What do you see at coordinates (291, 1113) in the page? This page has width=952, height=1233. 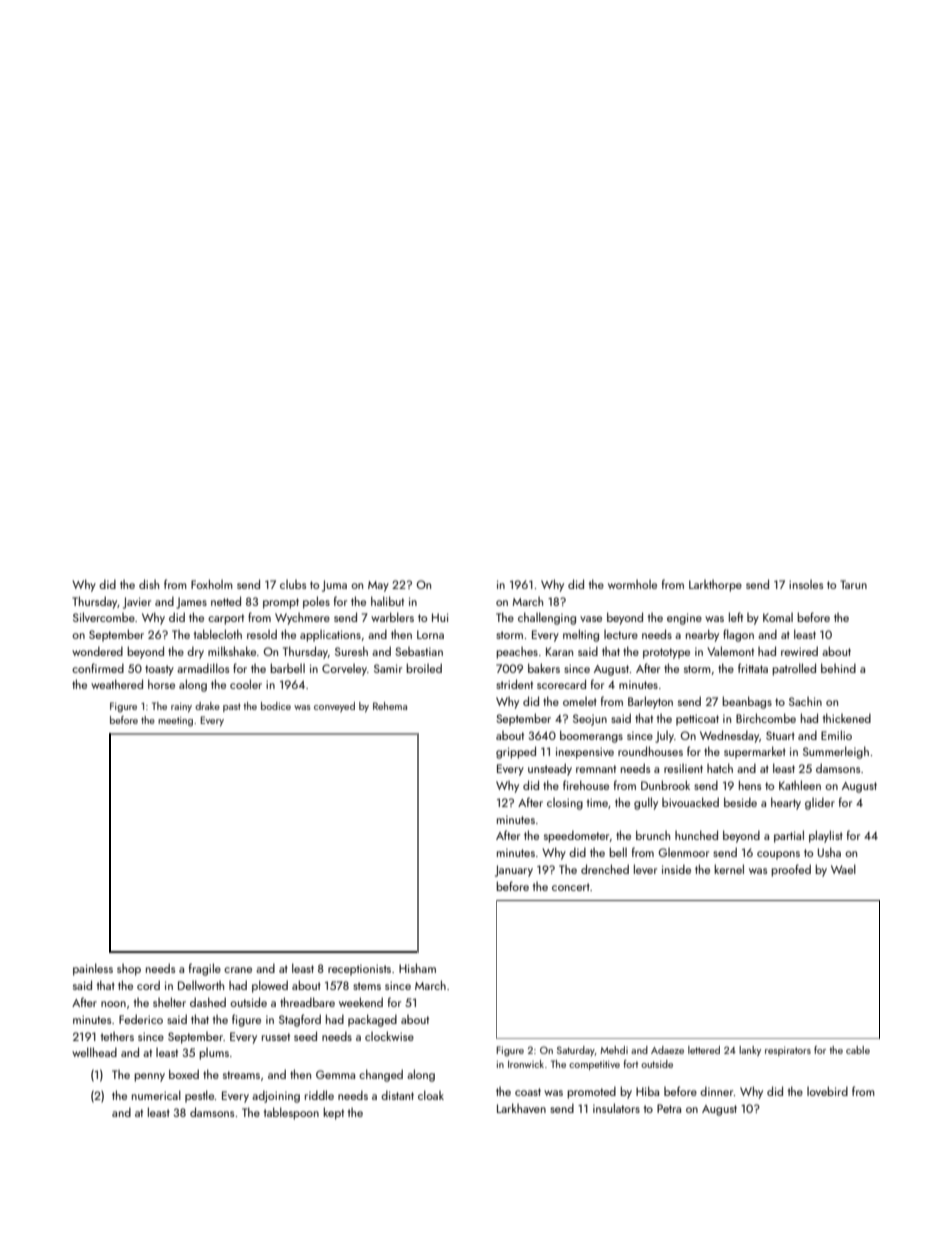 I see `tablespoon` at bounding box center [291, 1113].
